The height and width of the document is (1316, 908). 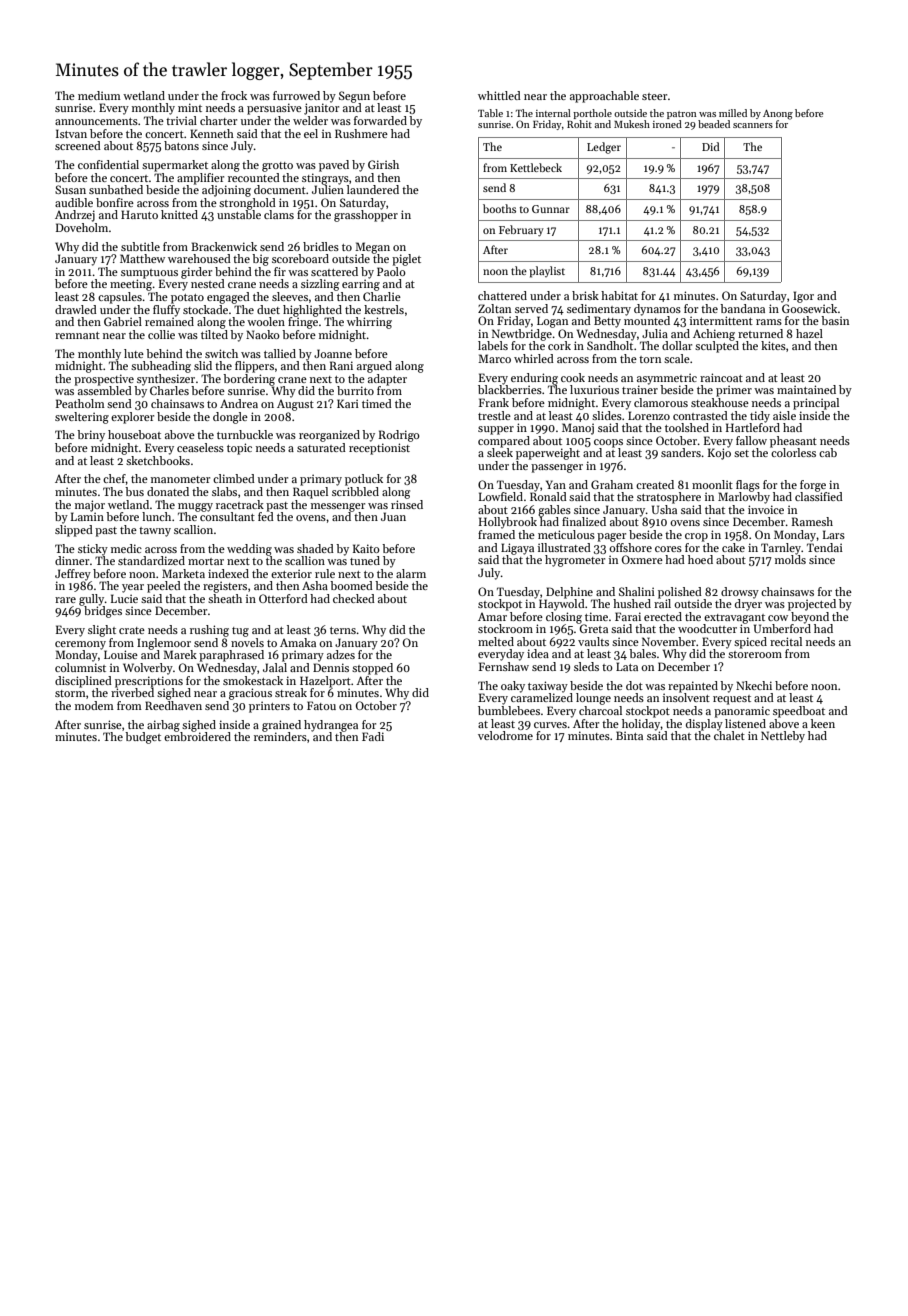 I want to click on stronghold, so click(x=247, y=204).
